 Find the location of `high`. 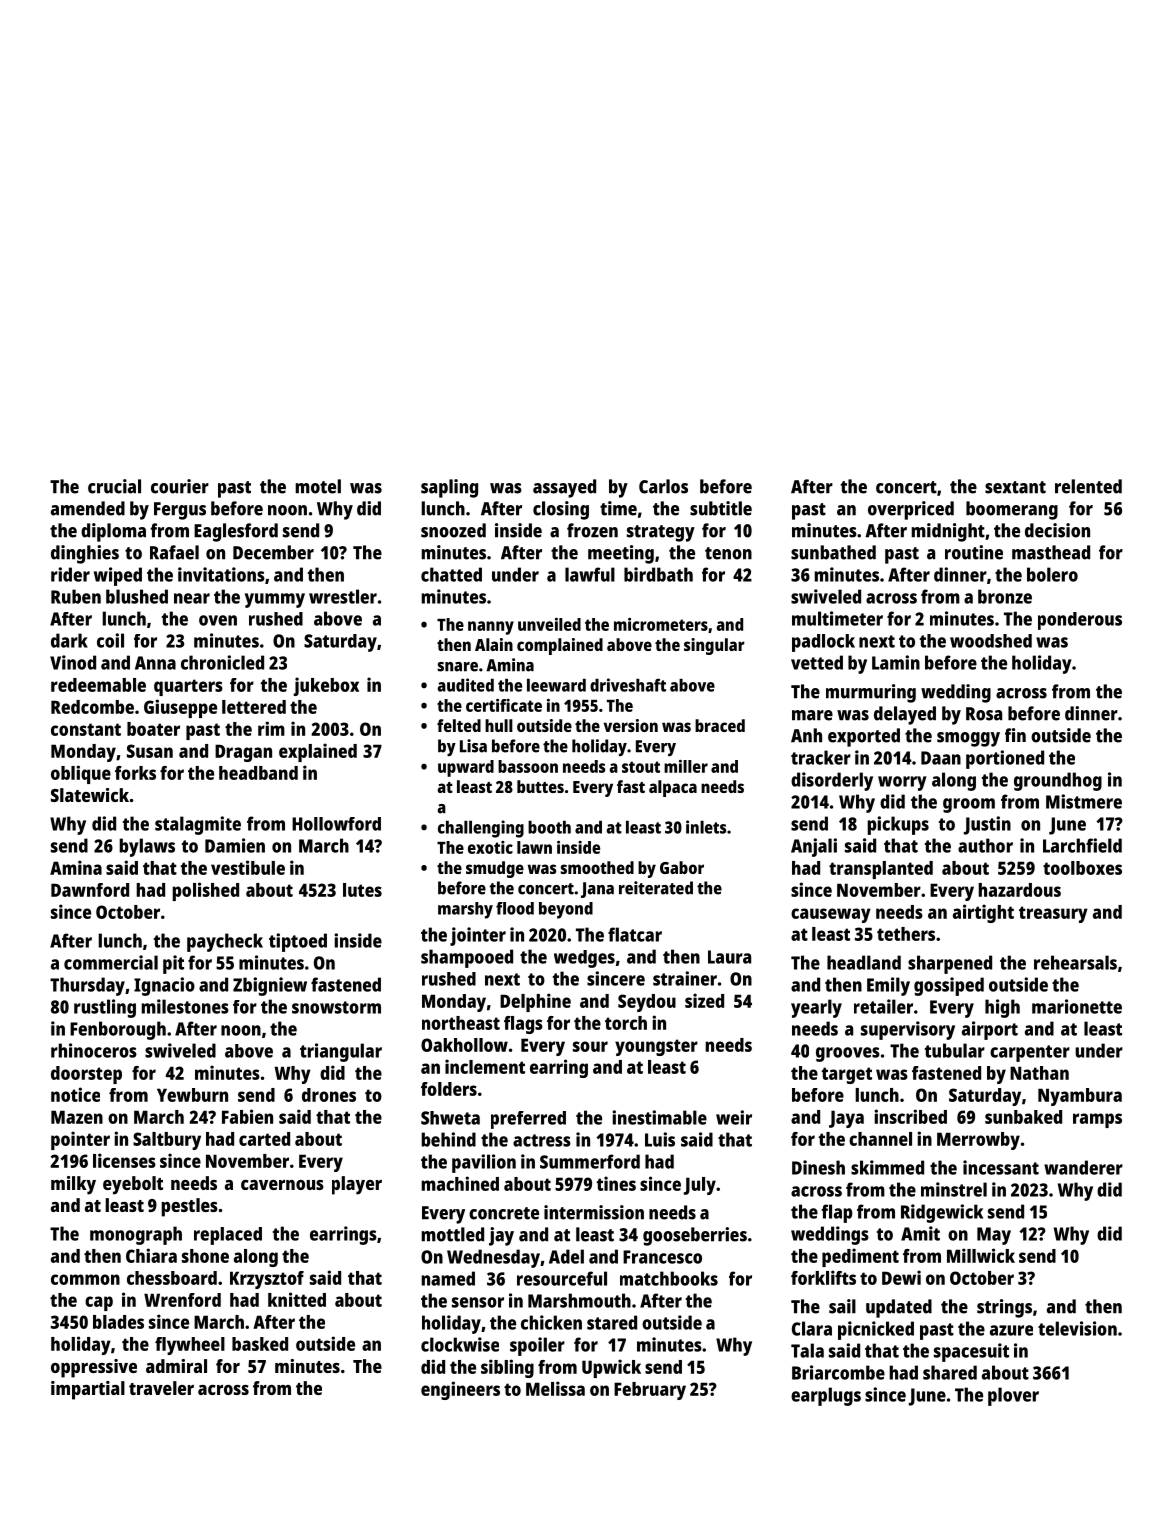

high is located at coordinates (1002, 1008).
